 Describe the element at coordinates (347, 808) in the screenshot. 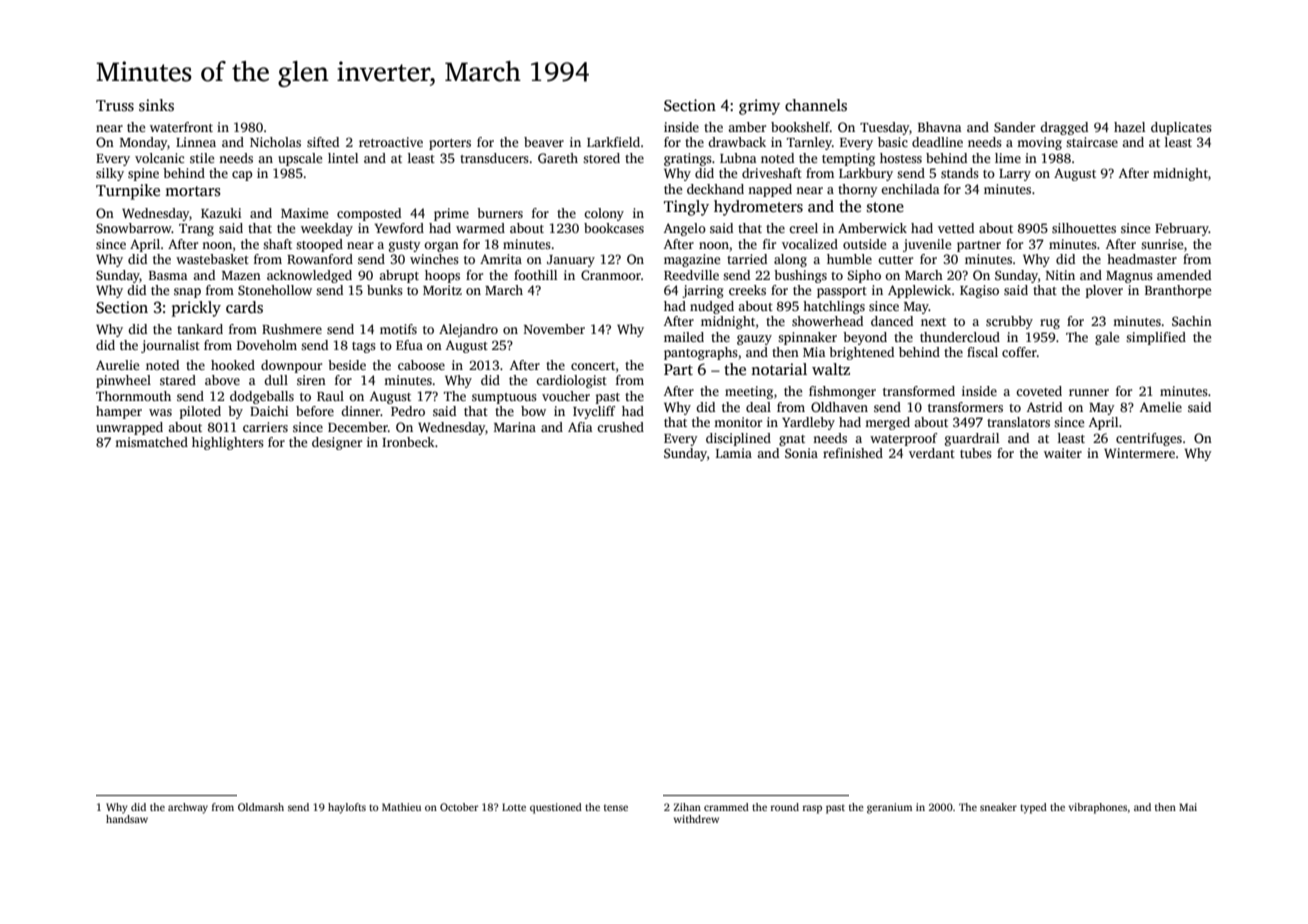

I see `haylofts` at that location.
